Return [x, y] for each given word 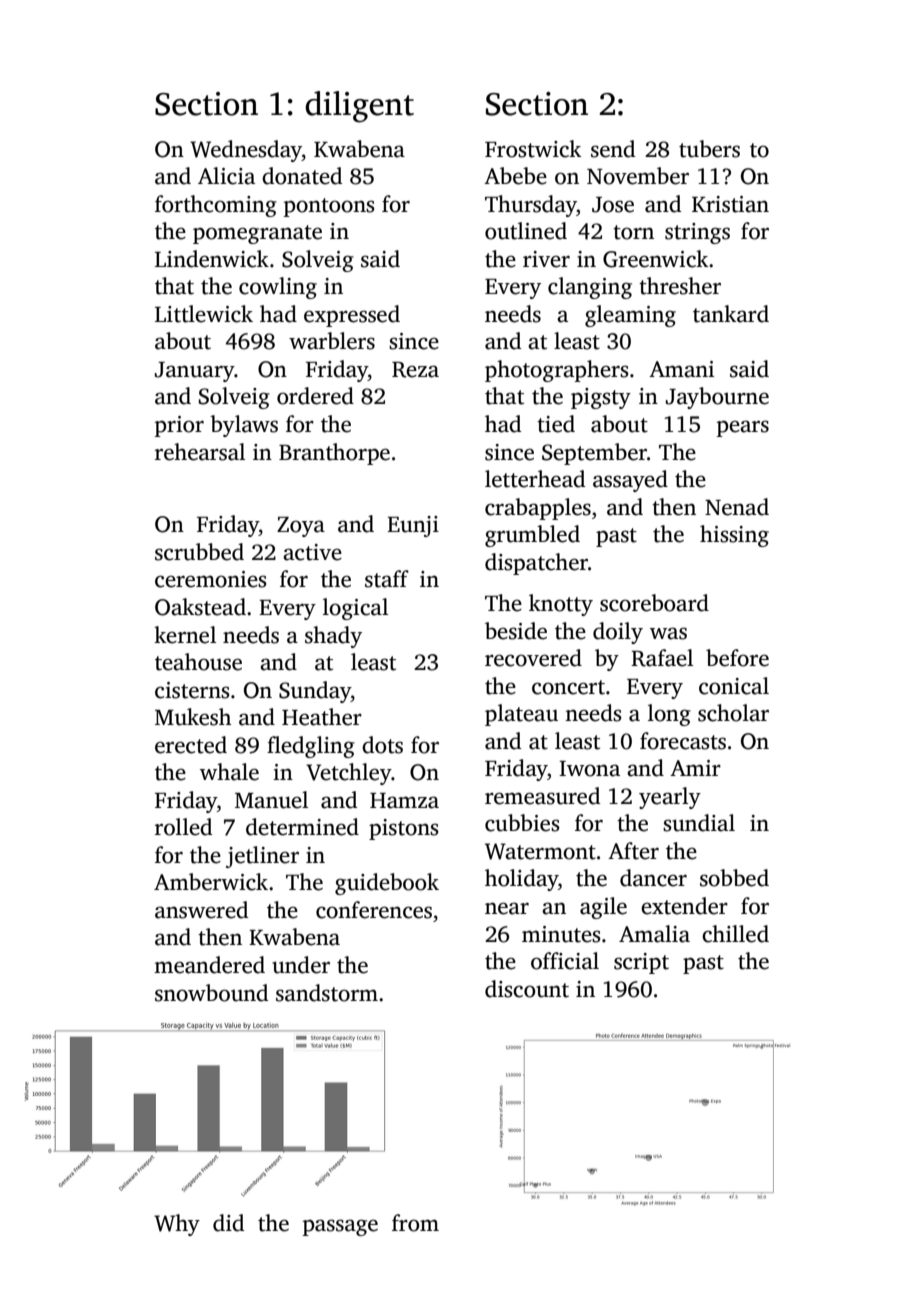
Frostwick [533, 149]
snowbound [211, 993]
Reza [415, 370]
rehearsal [200, 452]
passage [340, 1227]
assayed [630, 481]
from [415, 1223]
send [613, 149]
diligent [359, 107]
